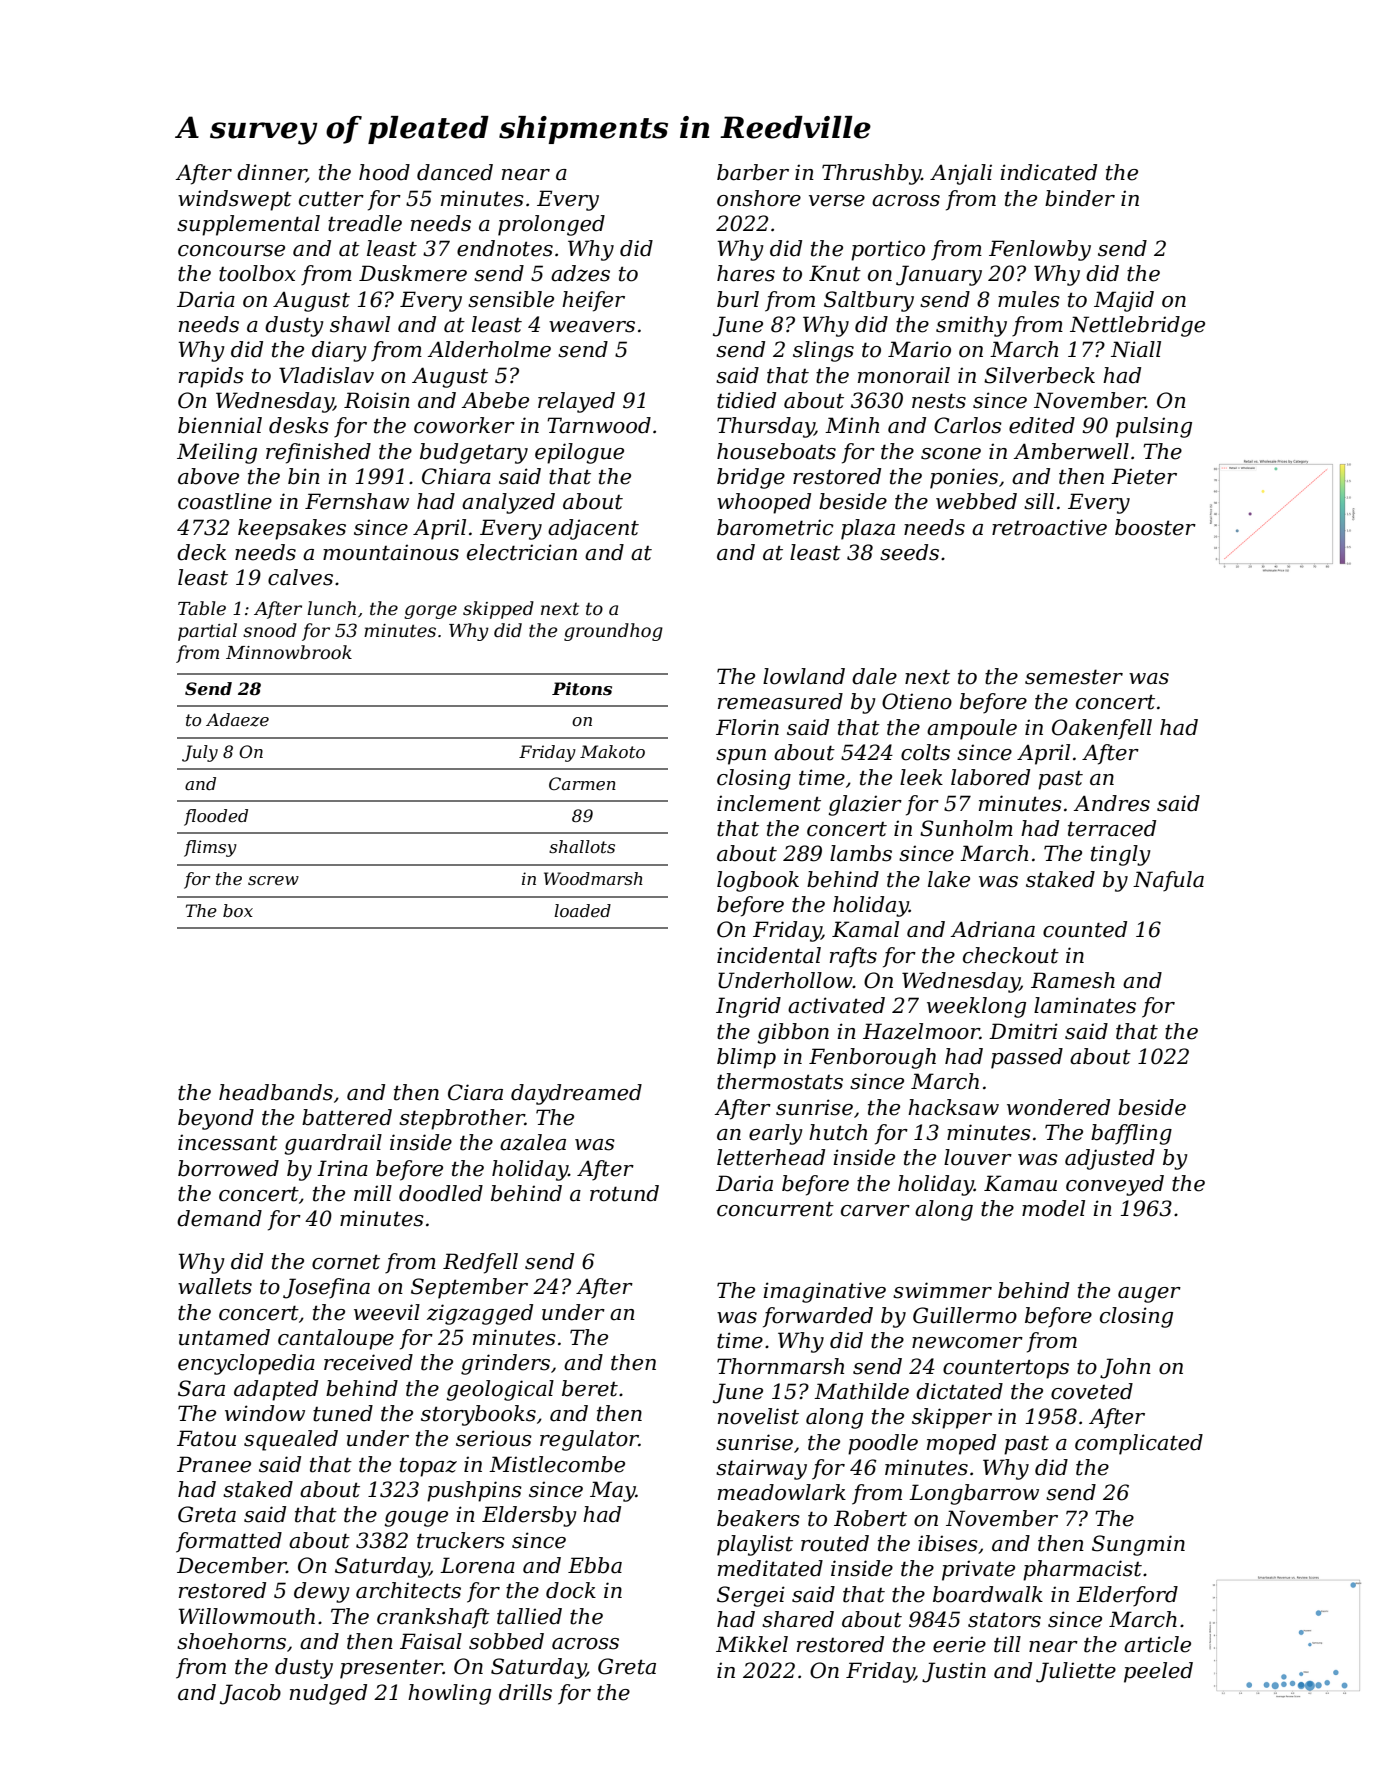  Describe the element at coordinates (328, 1694) in the screenshot. I see `nudged` at that location.
